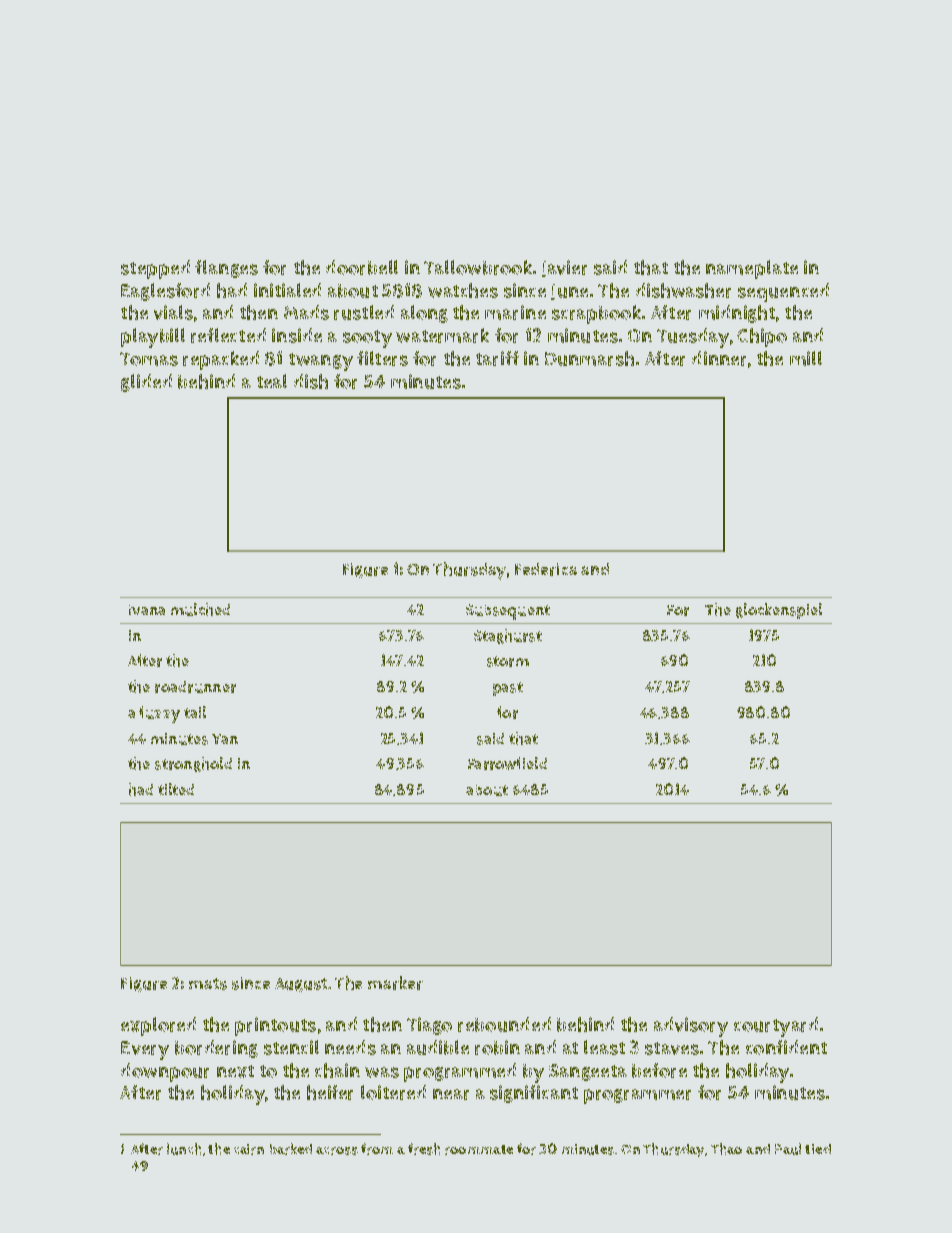 The height and width of the image is (1233, 952). What do you see at coordinates (184, 1149) in the image?
I see `lunch` at bounding box center [184, 1149].
